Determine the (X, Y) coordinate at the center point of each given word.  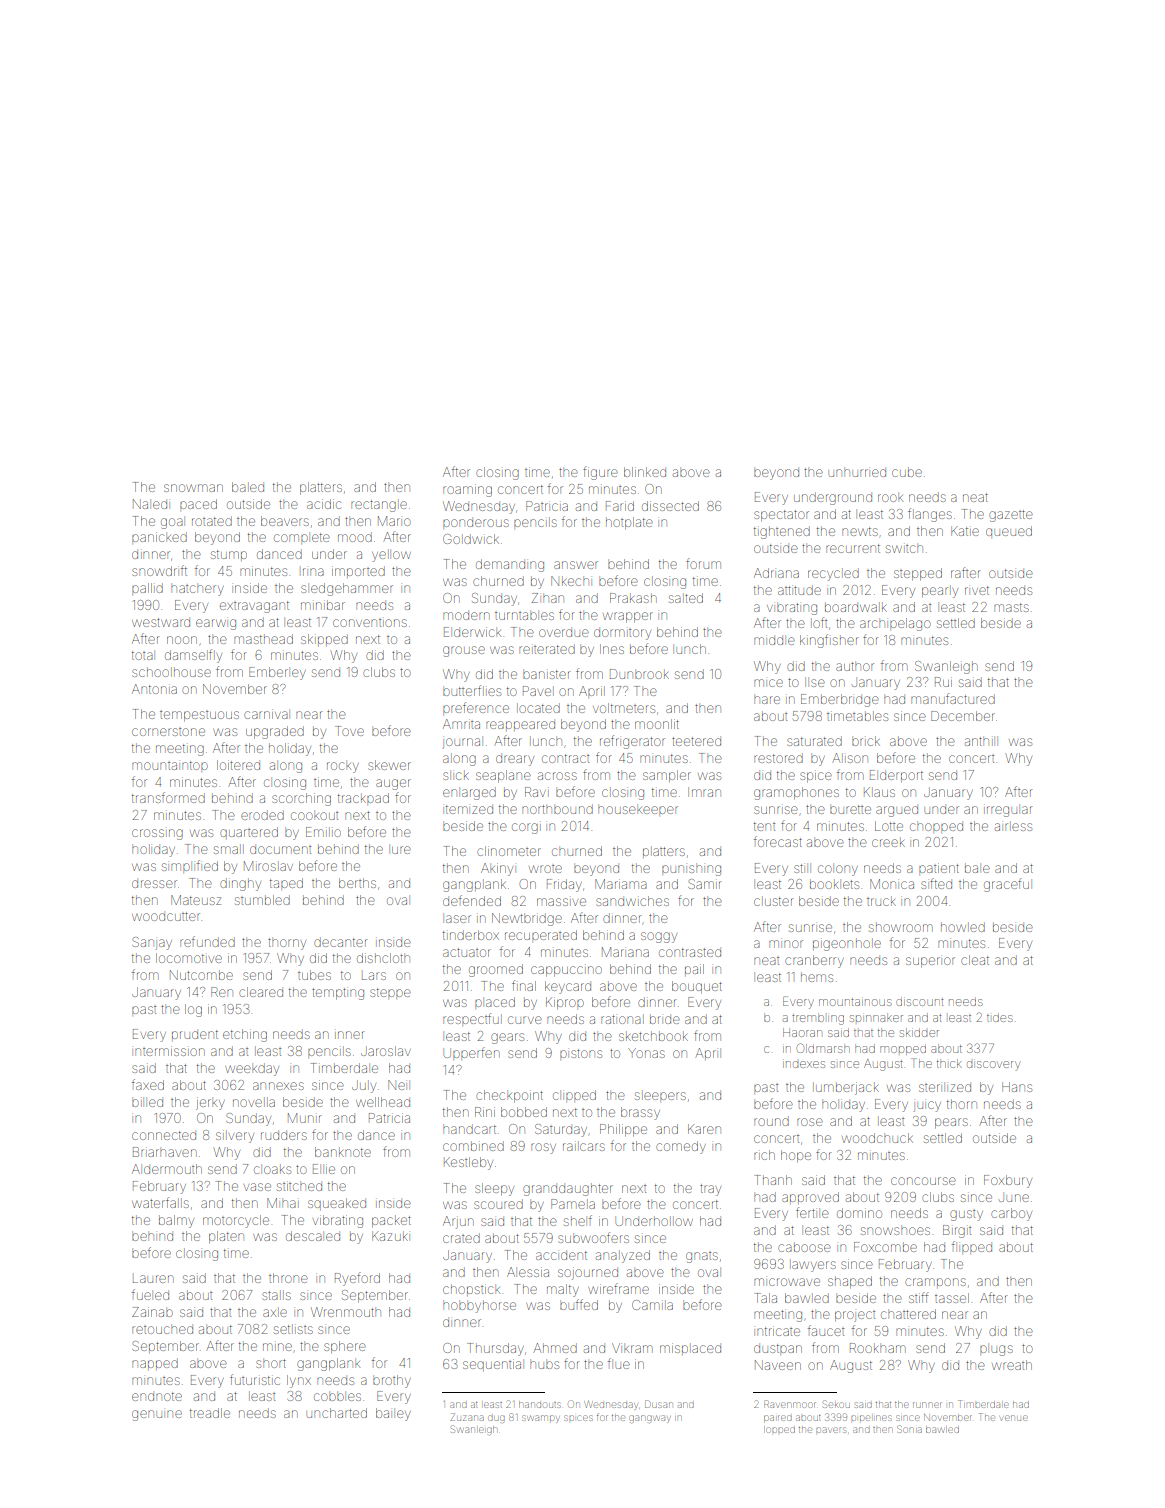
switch (904, 549)
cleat (975, 960)
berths (357, 883)
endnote (157, 1396)
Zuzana (467, 1417)
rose (810, 1122)
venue (1014, 1418)
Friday (564, 885)
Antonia (154, 689)
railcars (584, 1147)
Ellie (324, 1169)
